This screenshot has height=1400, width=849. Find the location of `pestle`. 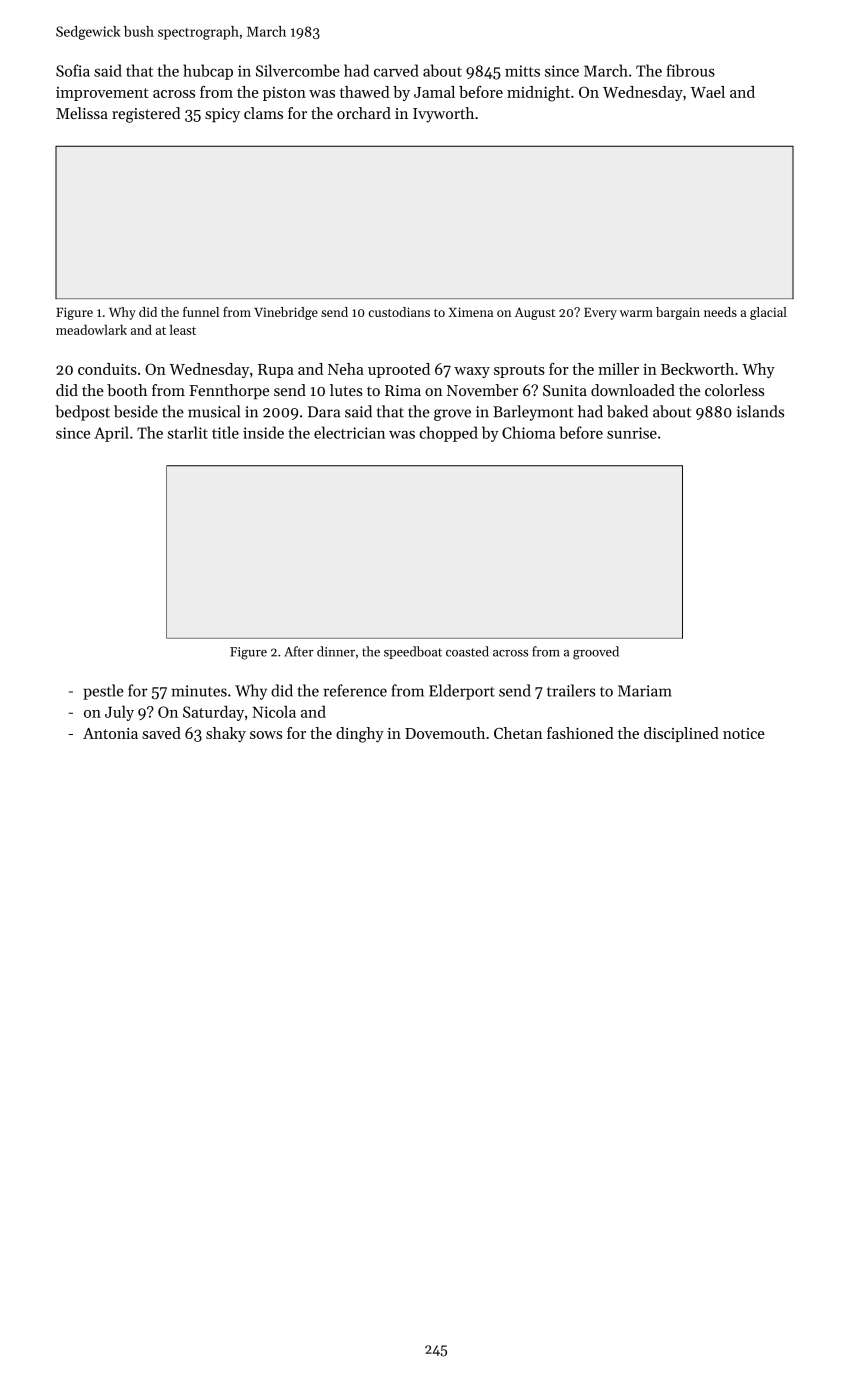

pestle is located at coordinates (103, 692).
